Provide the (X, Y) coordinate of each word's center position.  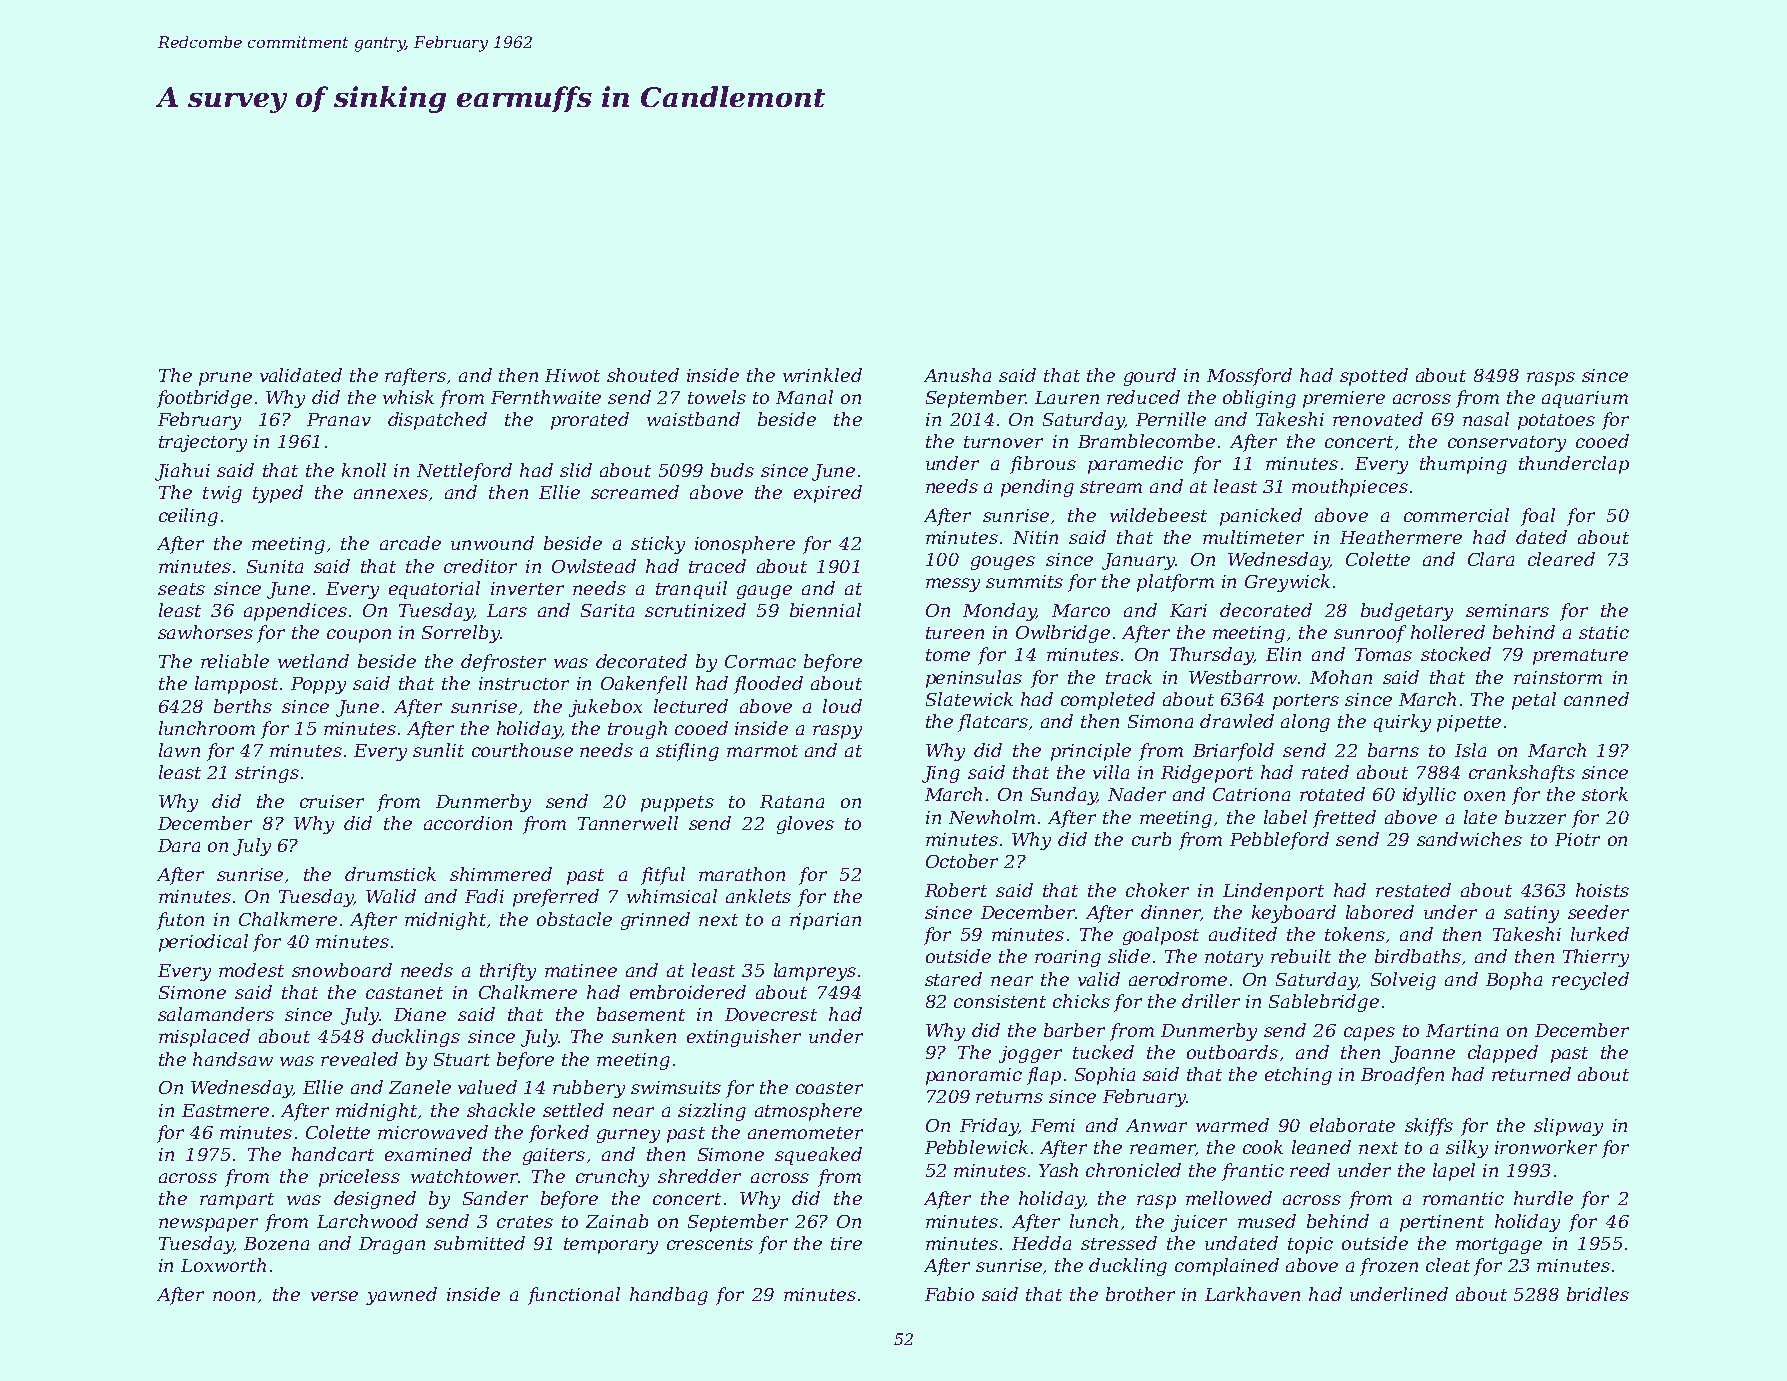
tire (846, 1243)
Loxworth (223, 1265)
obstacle (574, 919)
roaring (1068, 958)
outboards (1232, 1052)
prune (225, 379)
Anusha (957, 375)
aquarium (1585, 399)
